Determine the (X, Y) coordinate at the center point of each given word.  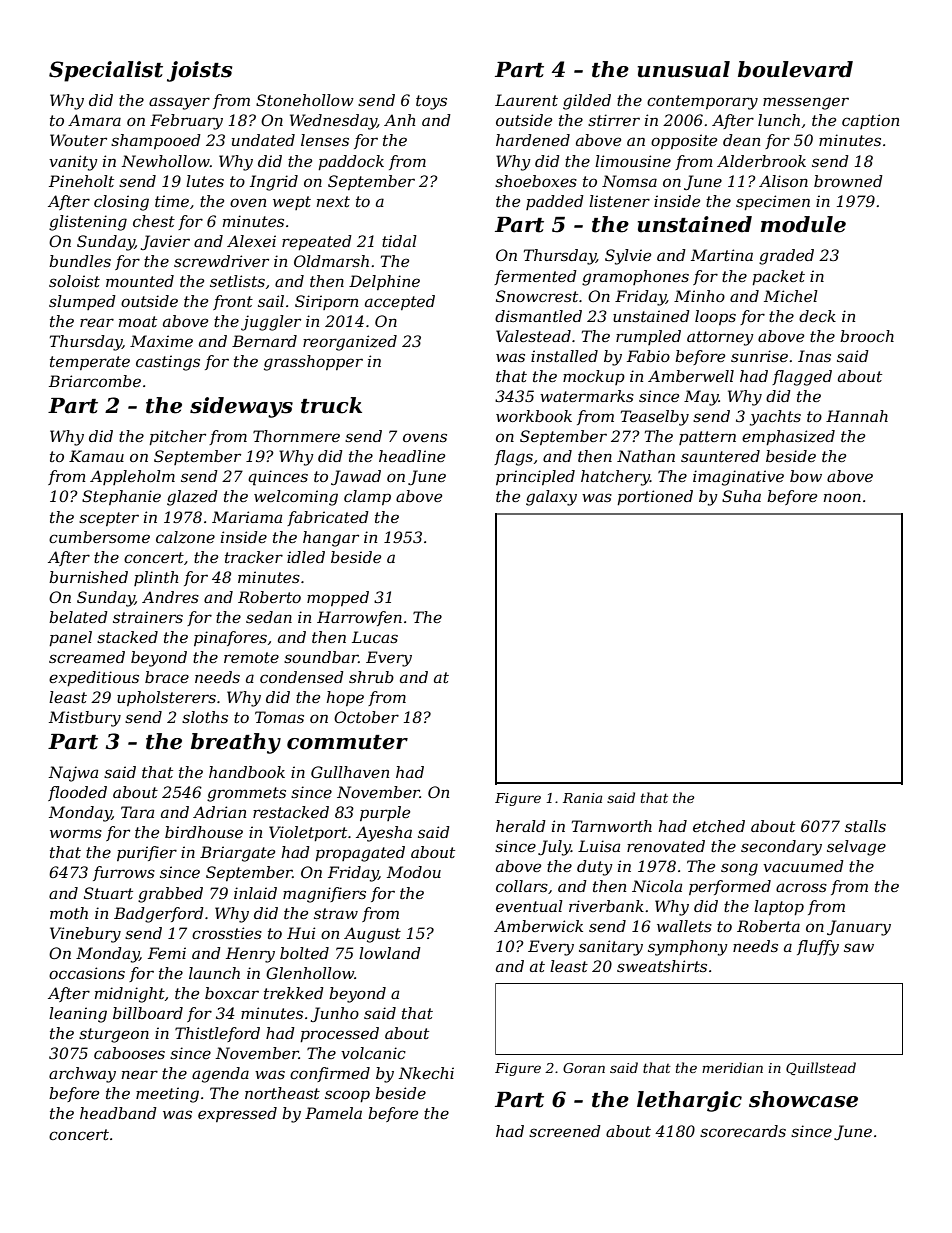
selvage (856, 848)
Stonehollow (305, 100)
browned (848, 181)
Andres (170, 597)
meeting (167, 1095)
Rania (582, 798)
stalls (865, 826)
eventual (529, 906)
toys (431, 102)
